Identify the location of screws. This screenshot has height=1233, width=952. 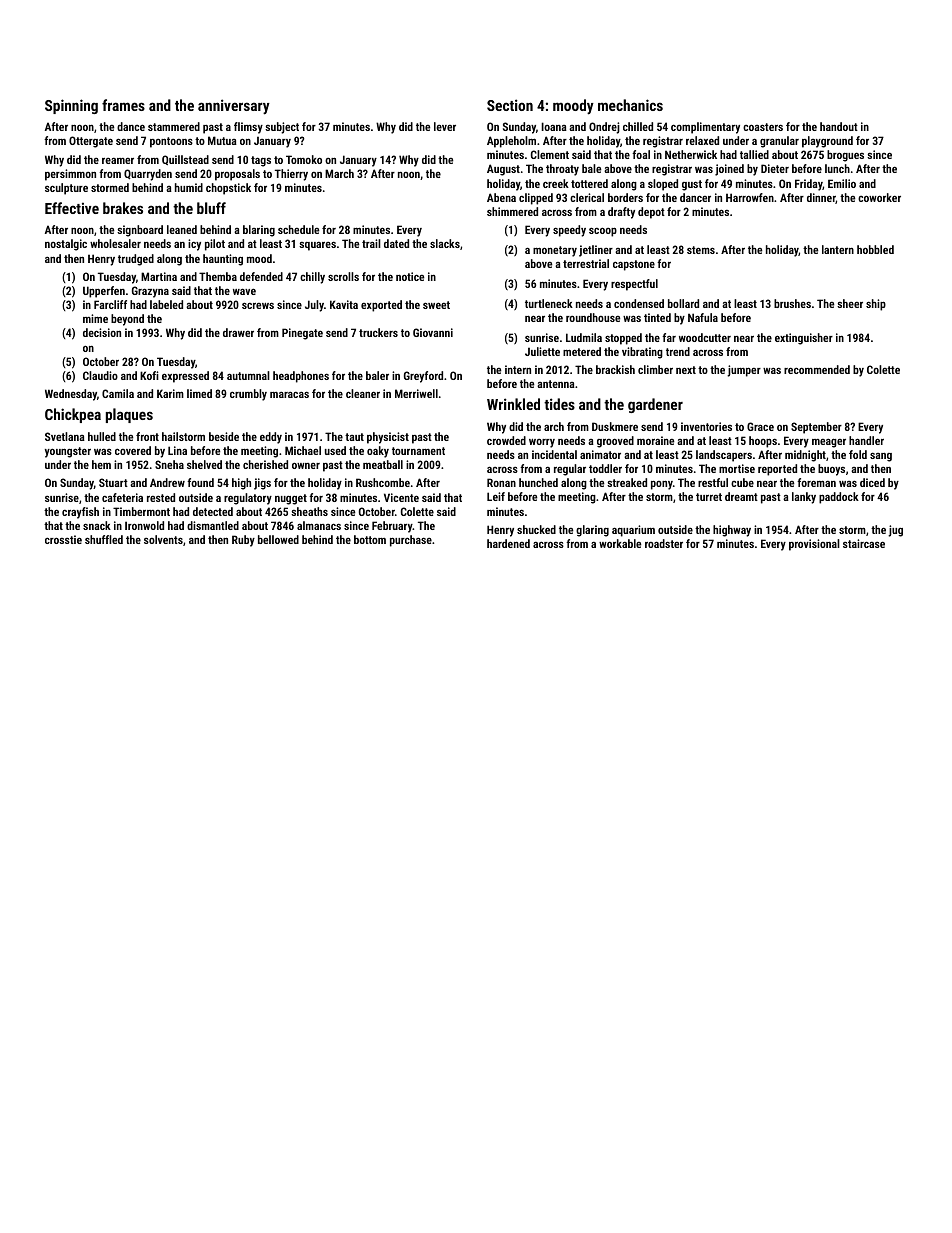
(258, 305).
